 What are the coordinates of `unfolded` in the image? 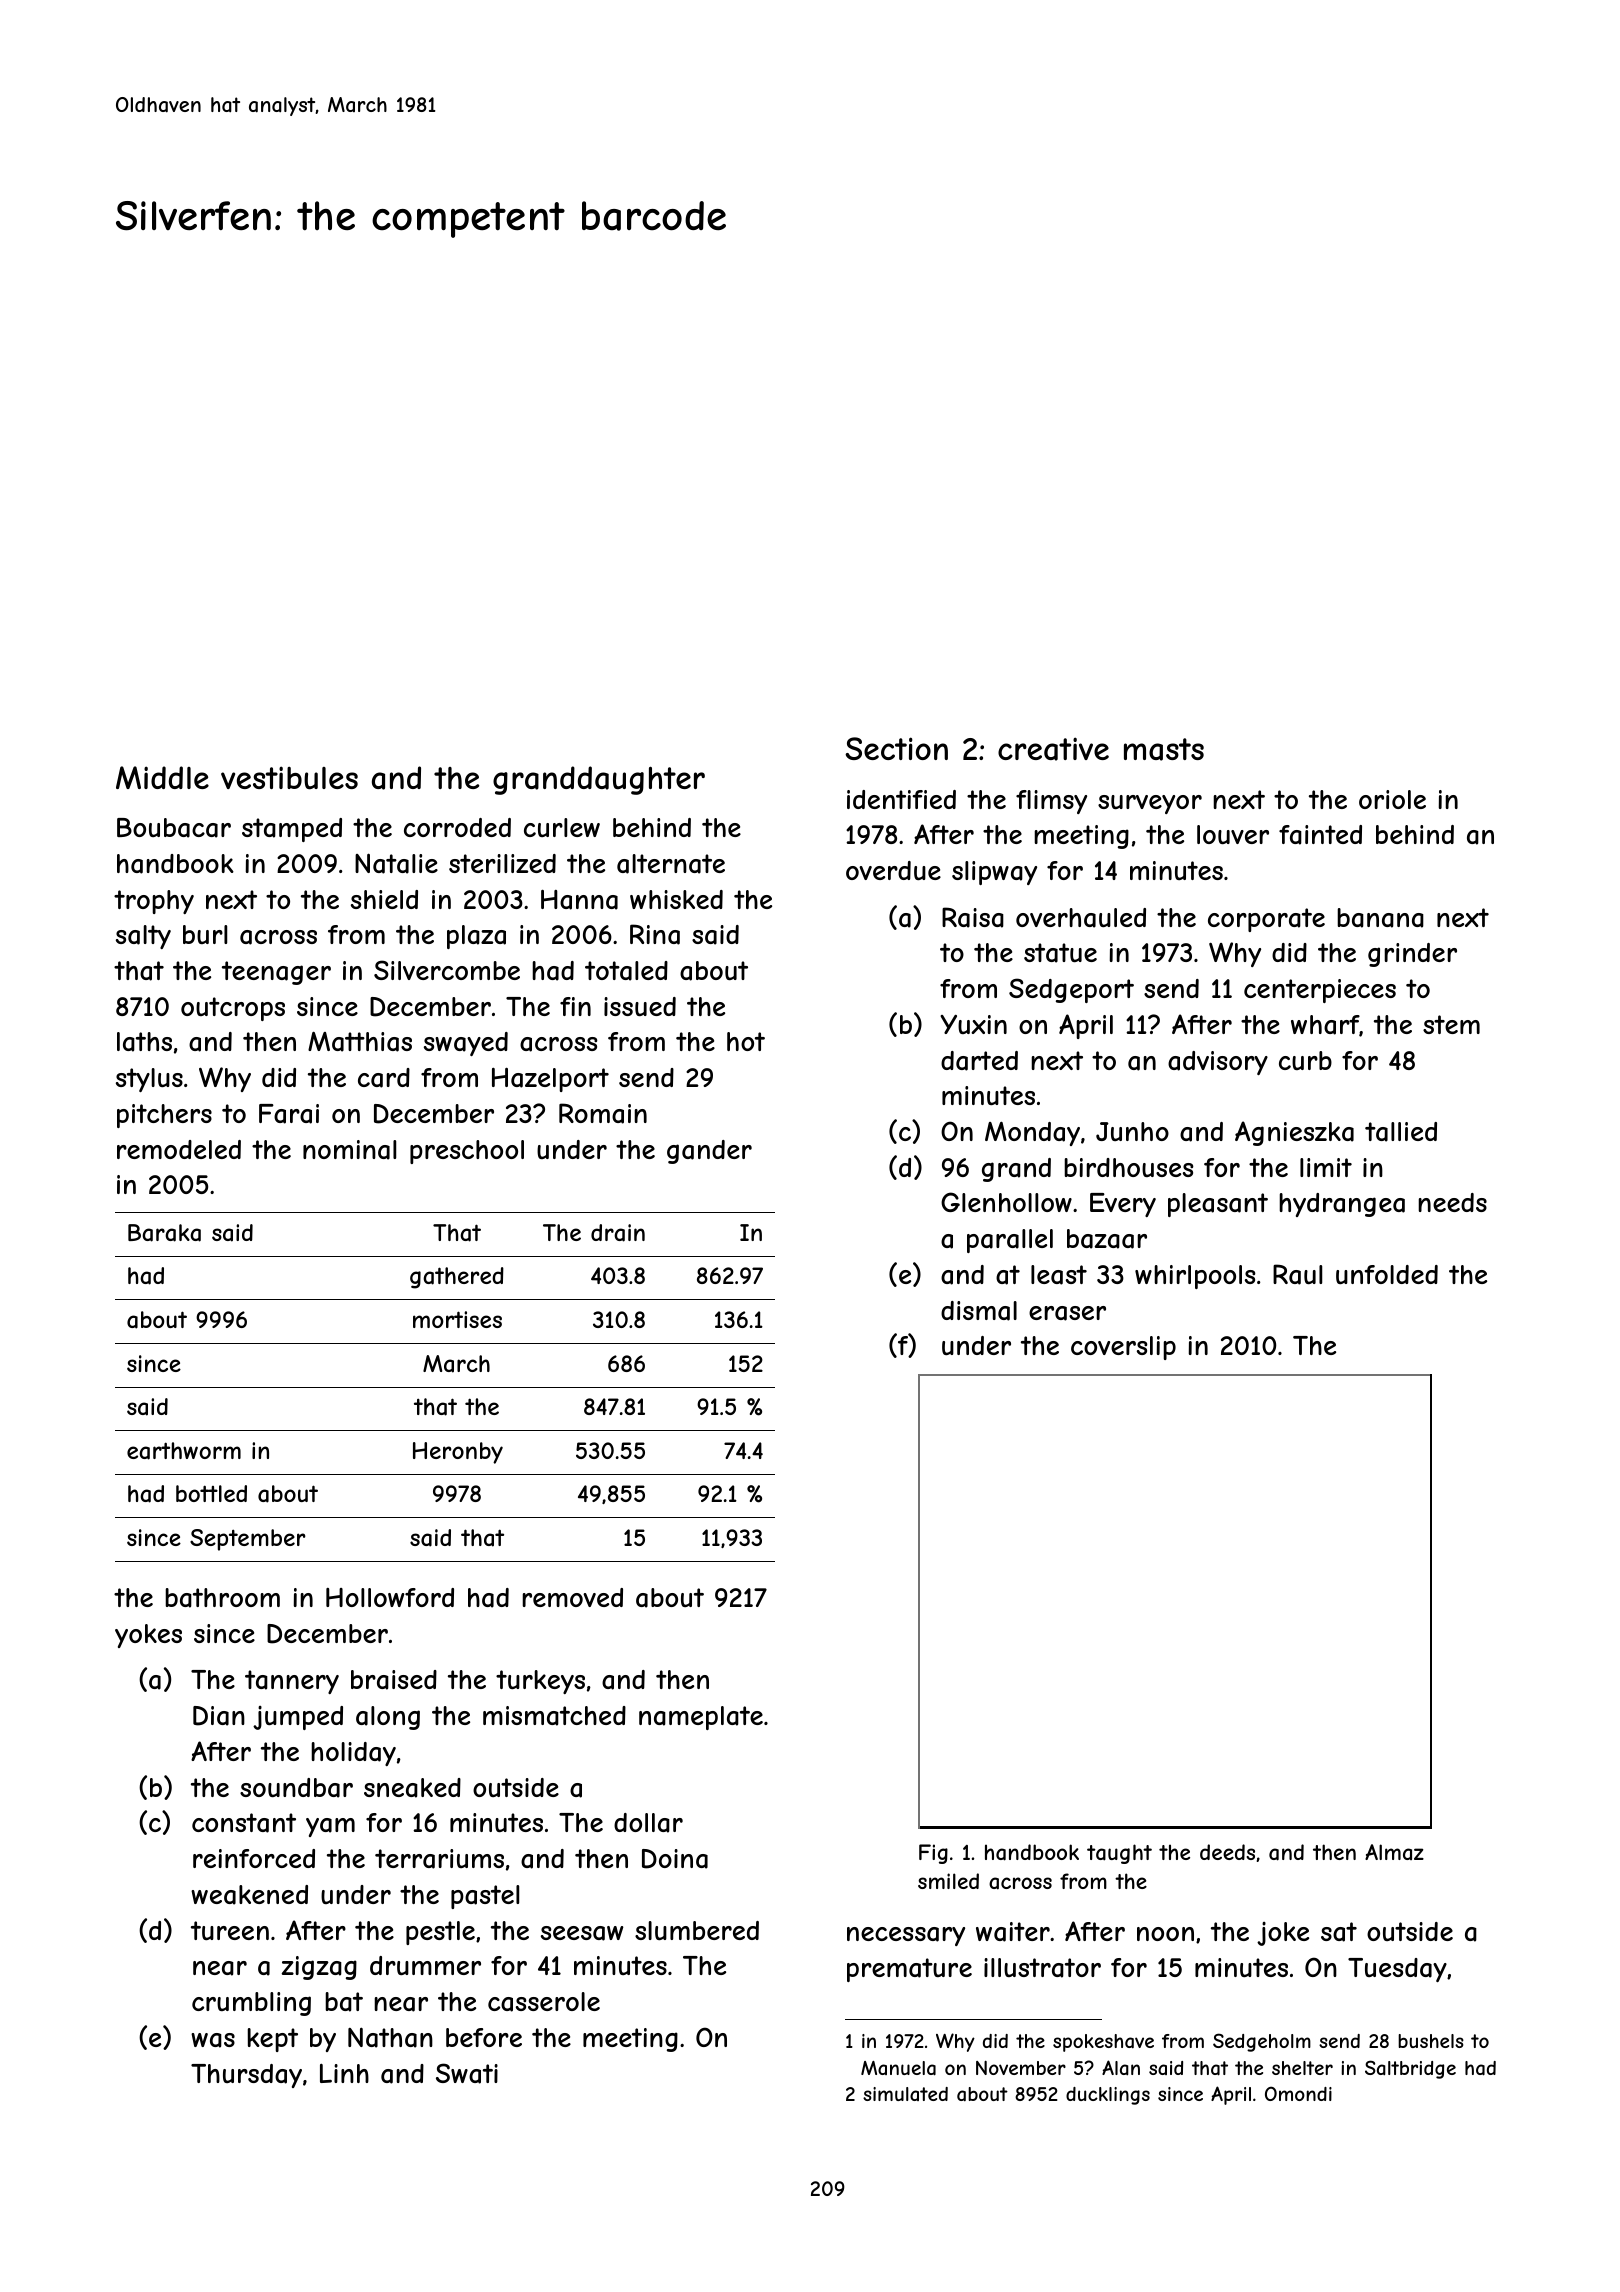 It's located at (1387, 1274).
